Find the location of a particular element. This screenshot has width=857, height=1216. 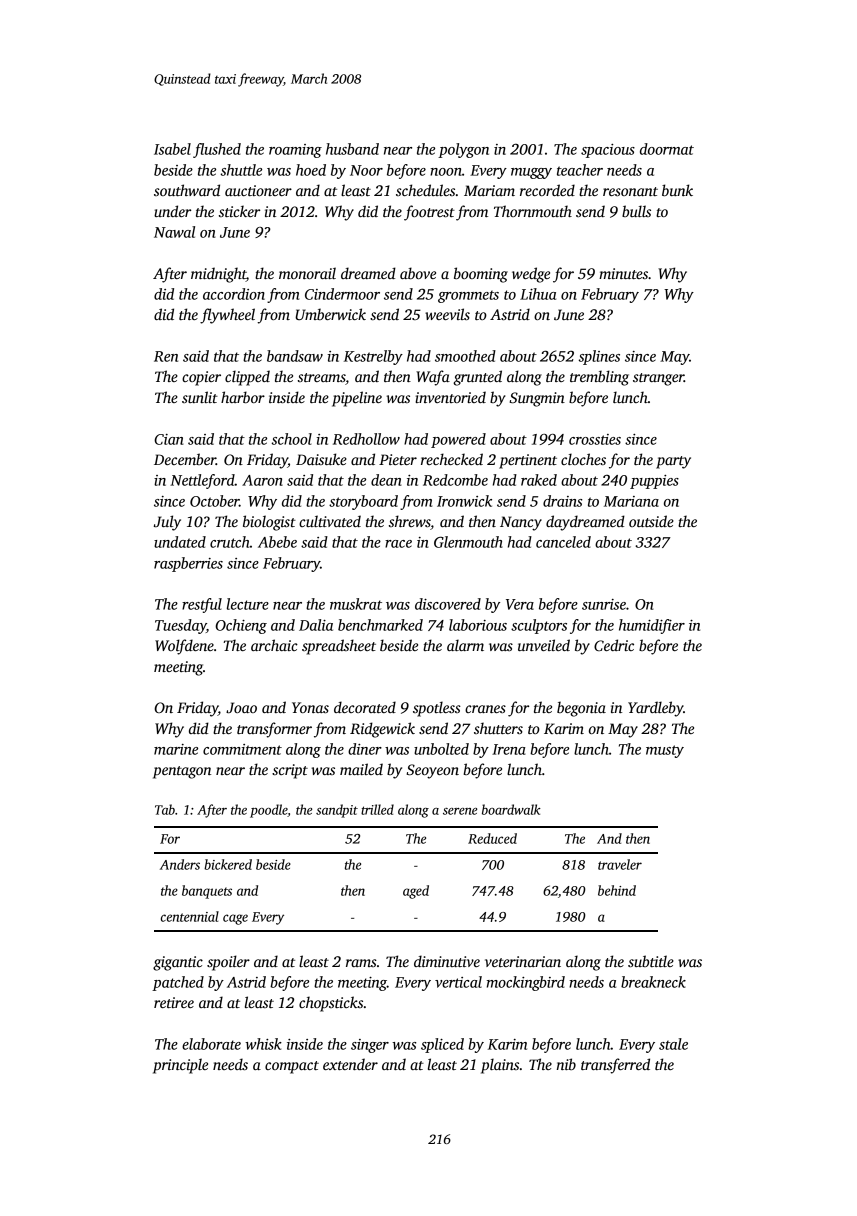

pentagon is located at coordinates (182, 772).
